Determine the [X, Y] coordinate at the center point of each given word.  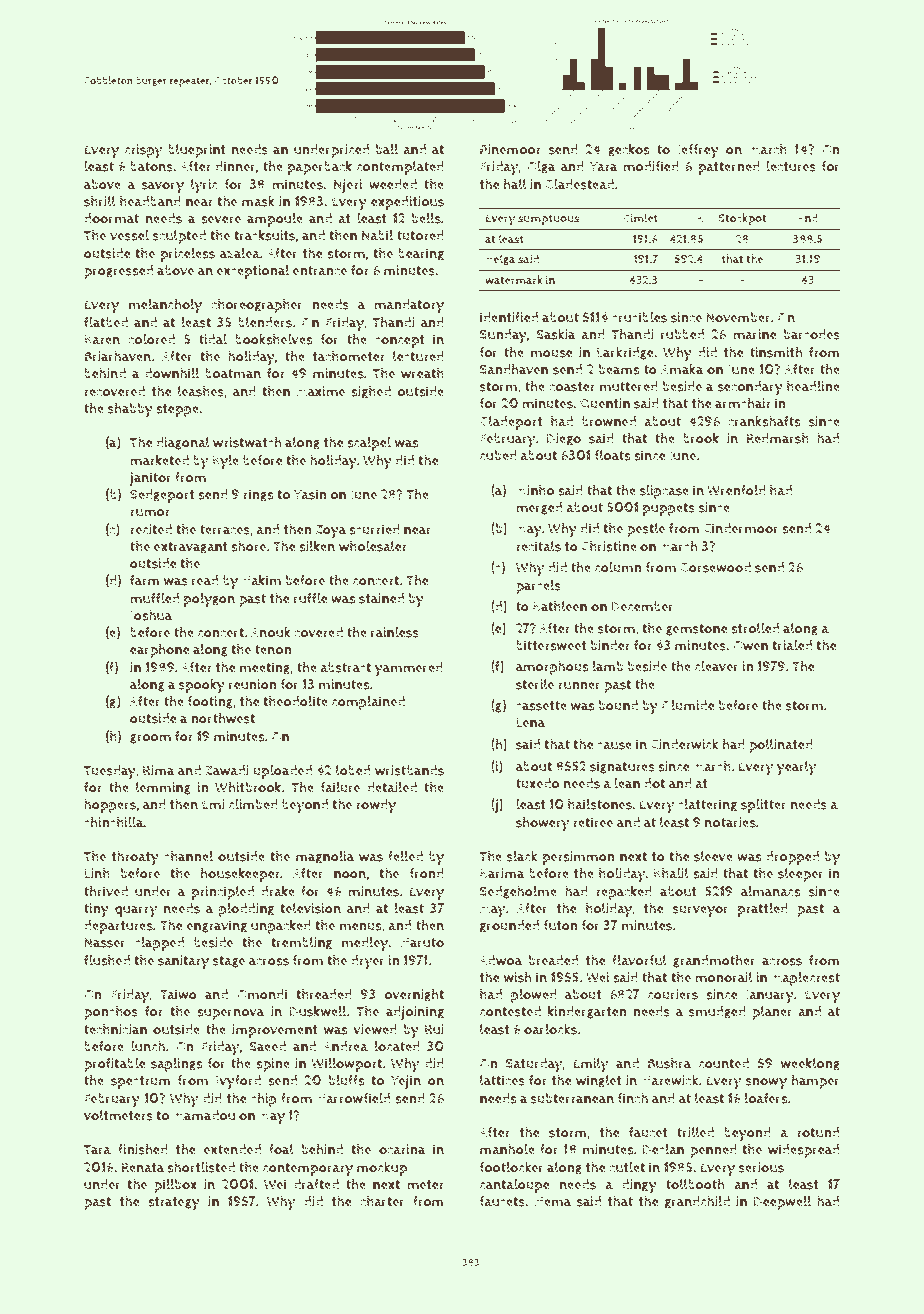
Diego [564, 439]
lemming [163, 788]
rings [258, 495]
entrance [320, 271]
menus [361, 927]
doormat [111, 218]
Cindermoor [741, 528]
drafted [316, 1184]
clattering [707, 805]
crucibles [639, 317]
